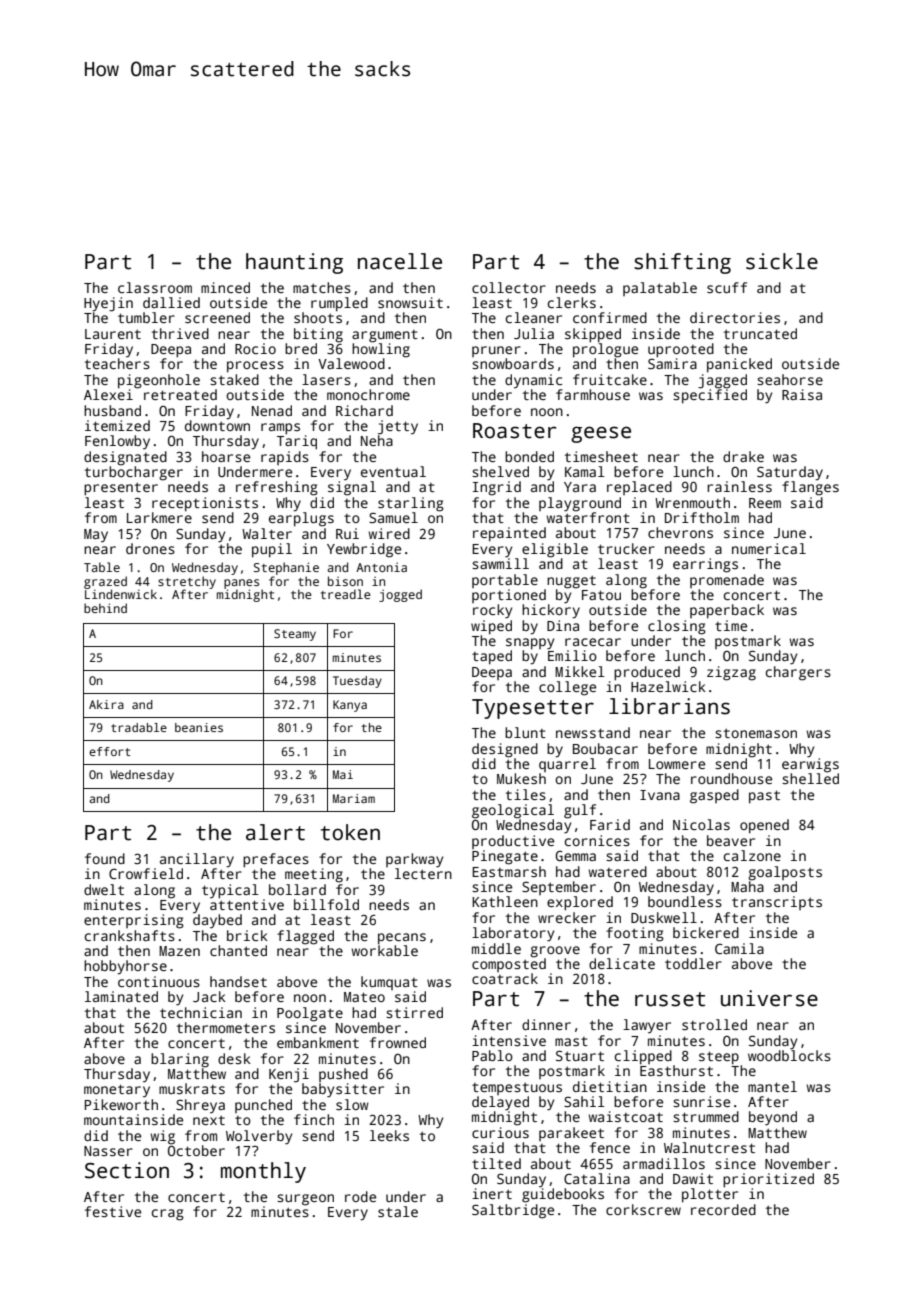 This screenshot has width=924, height=1308. I want to click on matches, so click(322, 287).
